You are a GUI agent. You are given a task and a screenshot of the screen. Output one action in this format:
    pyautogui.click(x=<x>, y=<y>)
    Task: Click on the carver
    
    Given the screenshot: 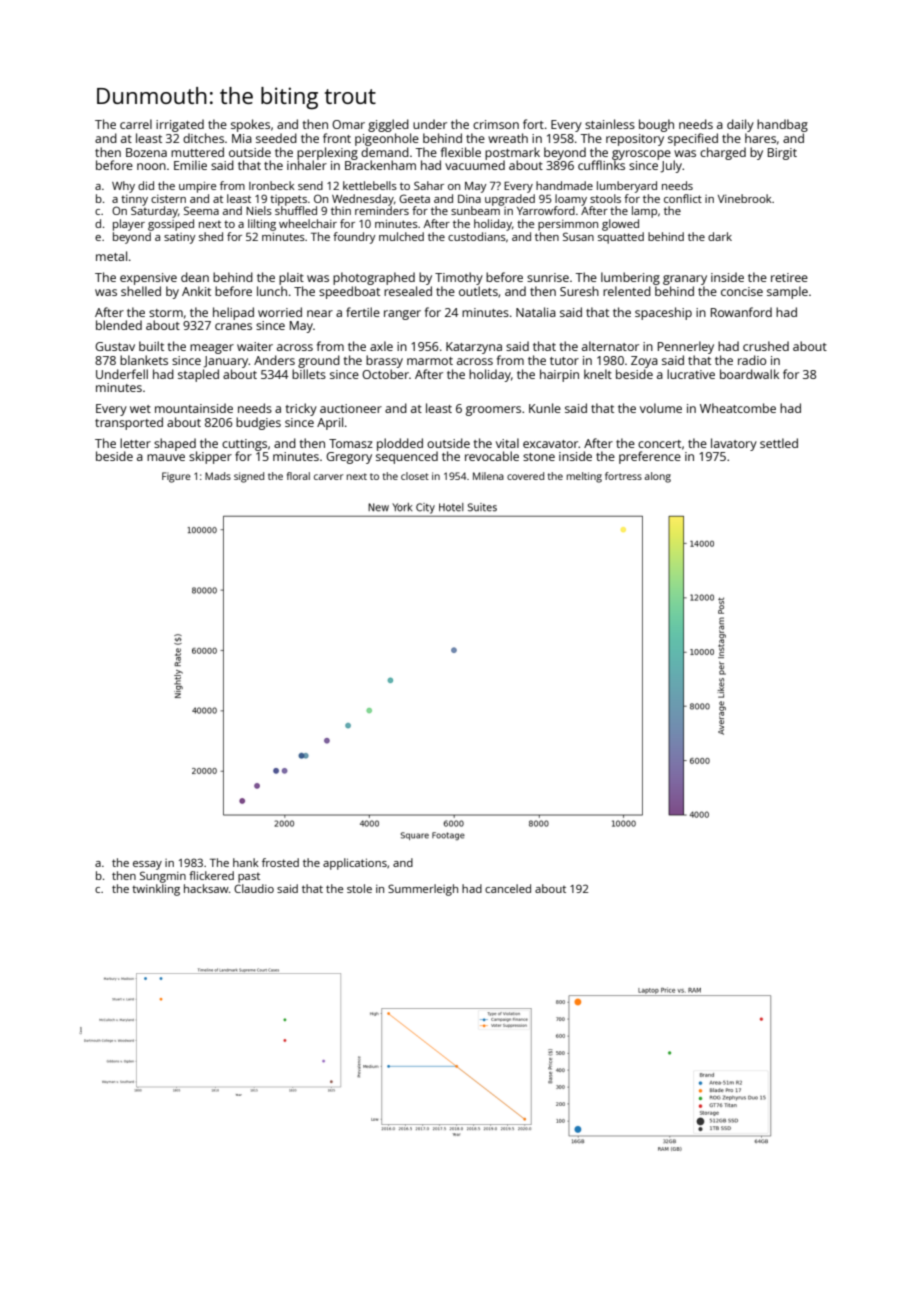 What is the action you would take?
    pyautogui.click(x=328, y=477)
